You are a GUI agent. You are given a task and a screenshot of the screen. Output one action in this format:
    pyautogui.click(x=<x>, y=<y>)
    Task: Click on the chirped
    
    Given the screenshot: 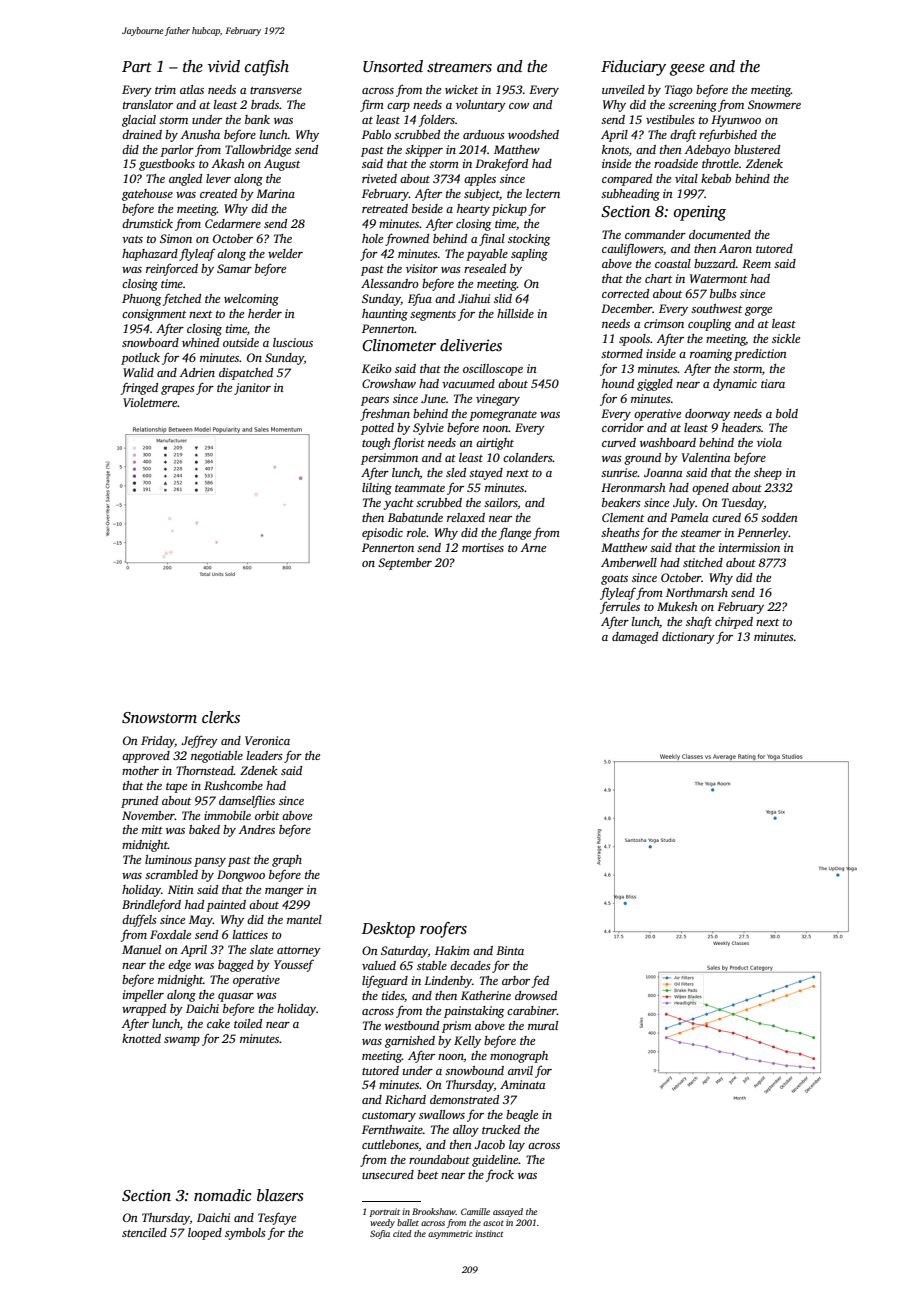 What is the action you would take?
    pyautogui.click(x=734, y=623)
